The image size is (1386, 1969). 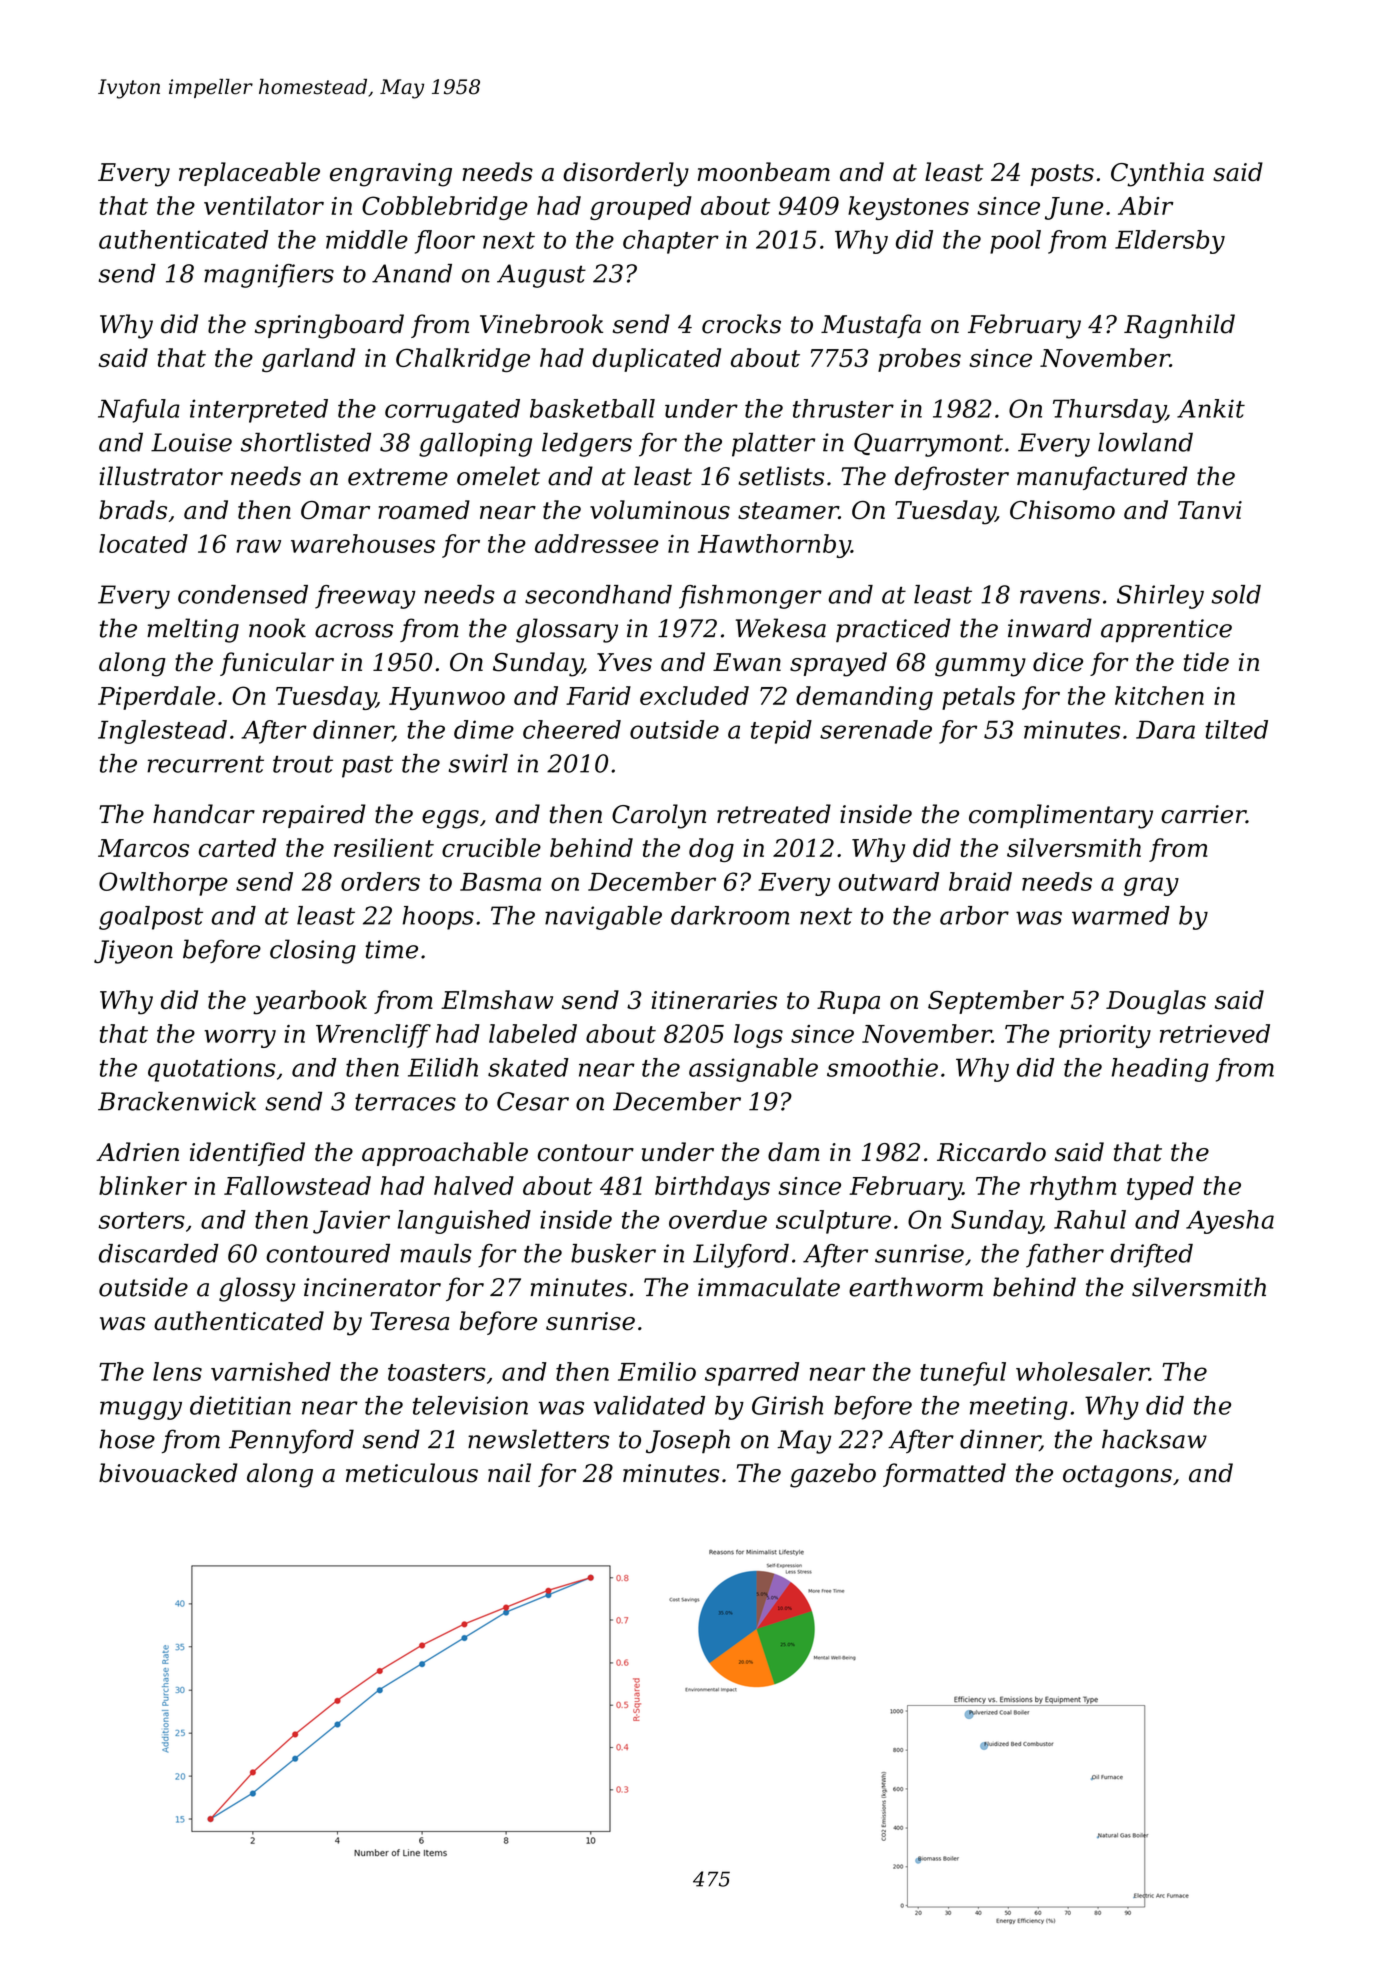 What do you see at coordinates (714, 1000) in the document?
I see `itineraries` at bounding box center [714, 1000].
